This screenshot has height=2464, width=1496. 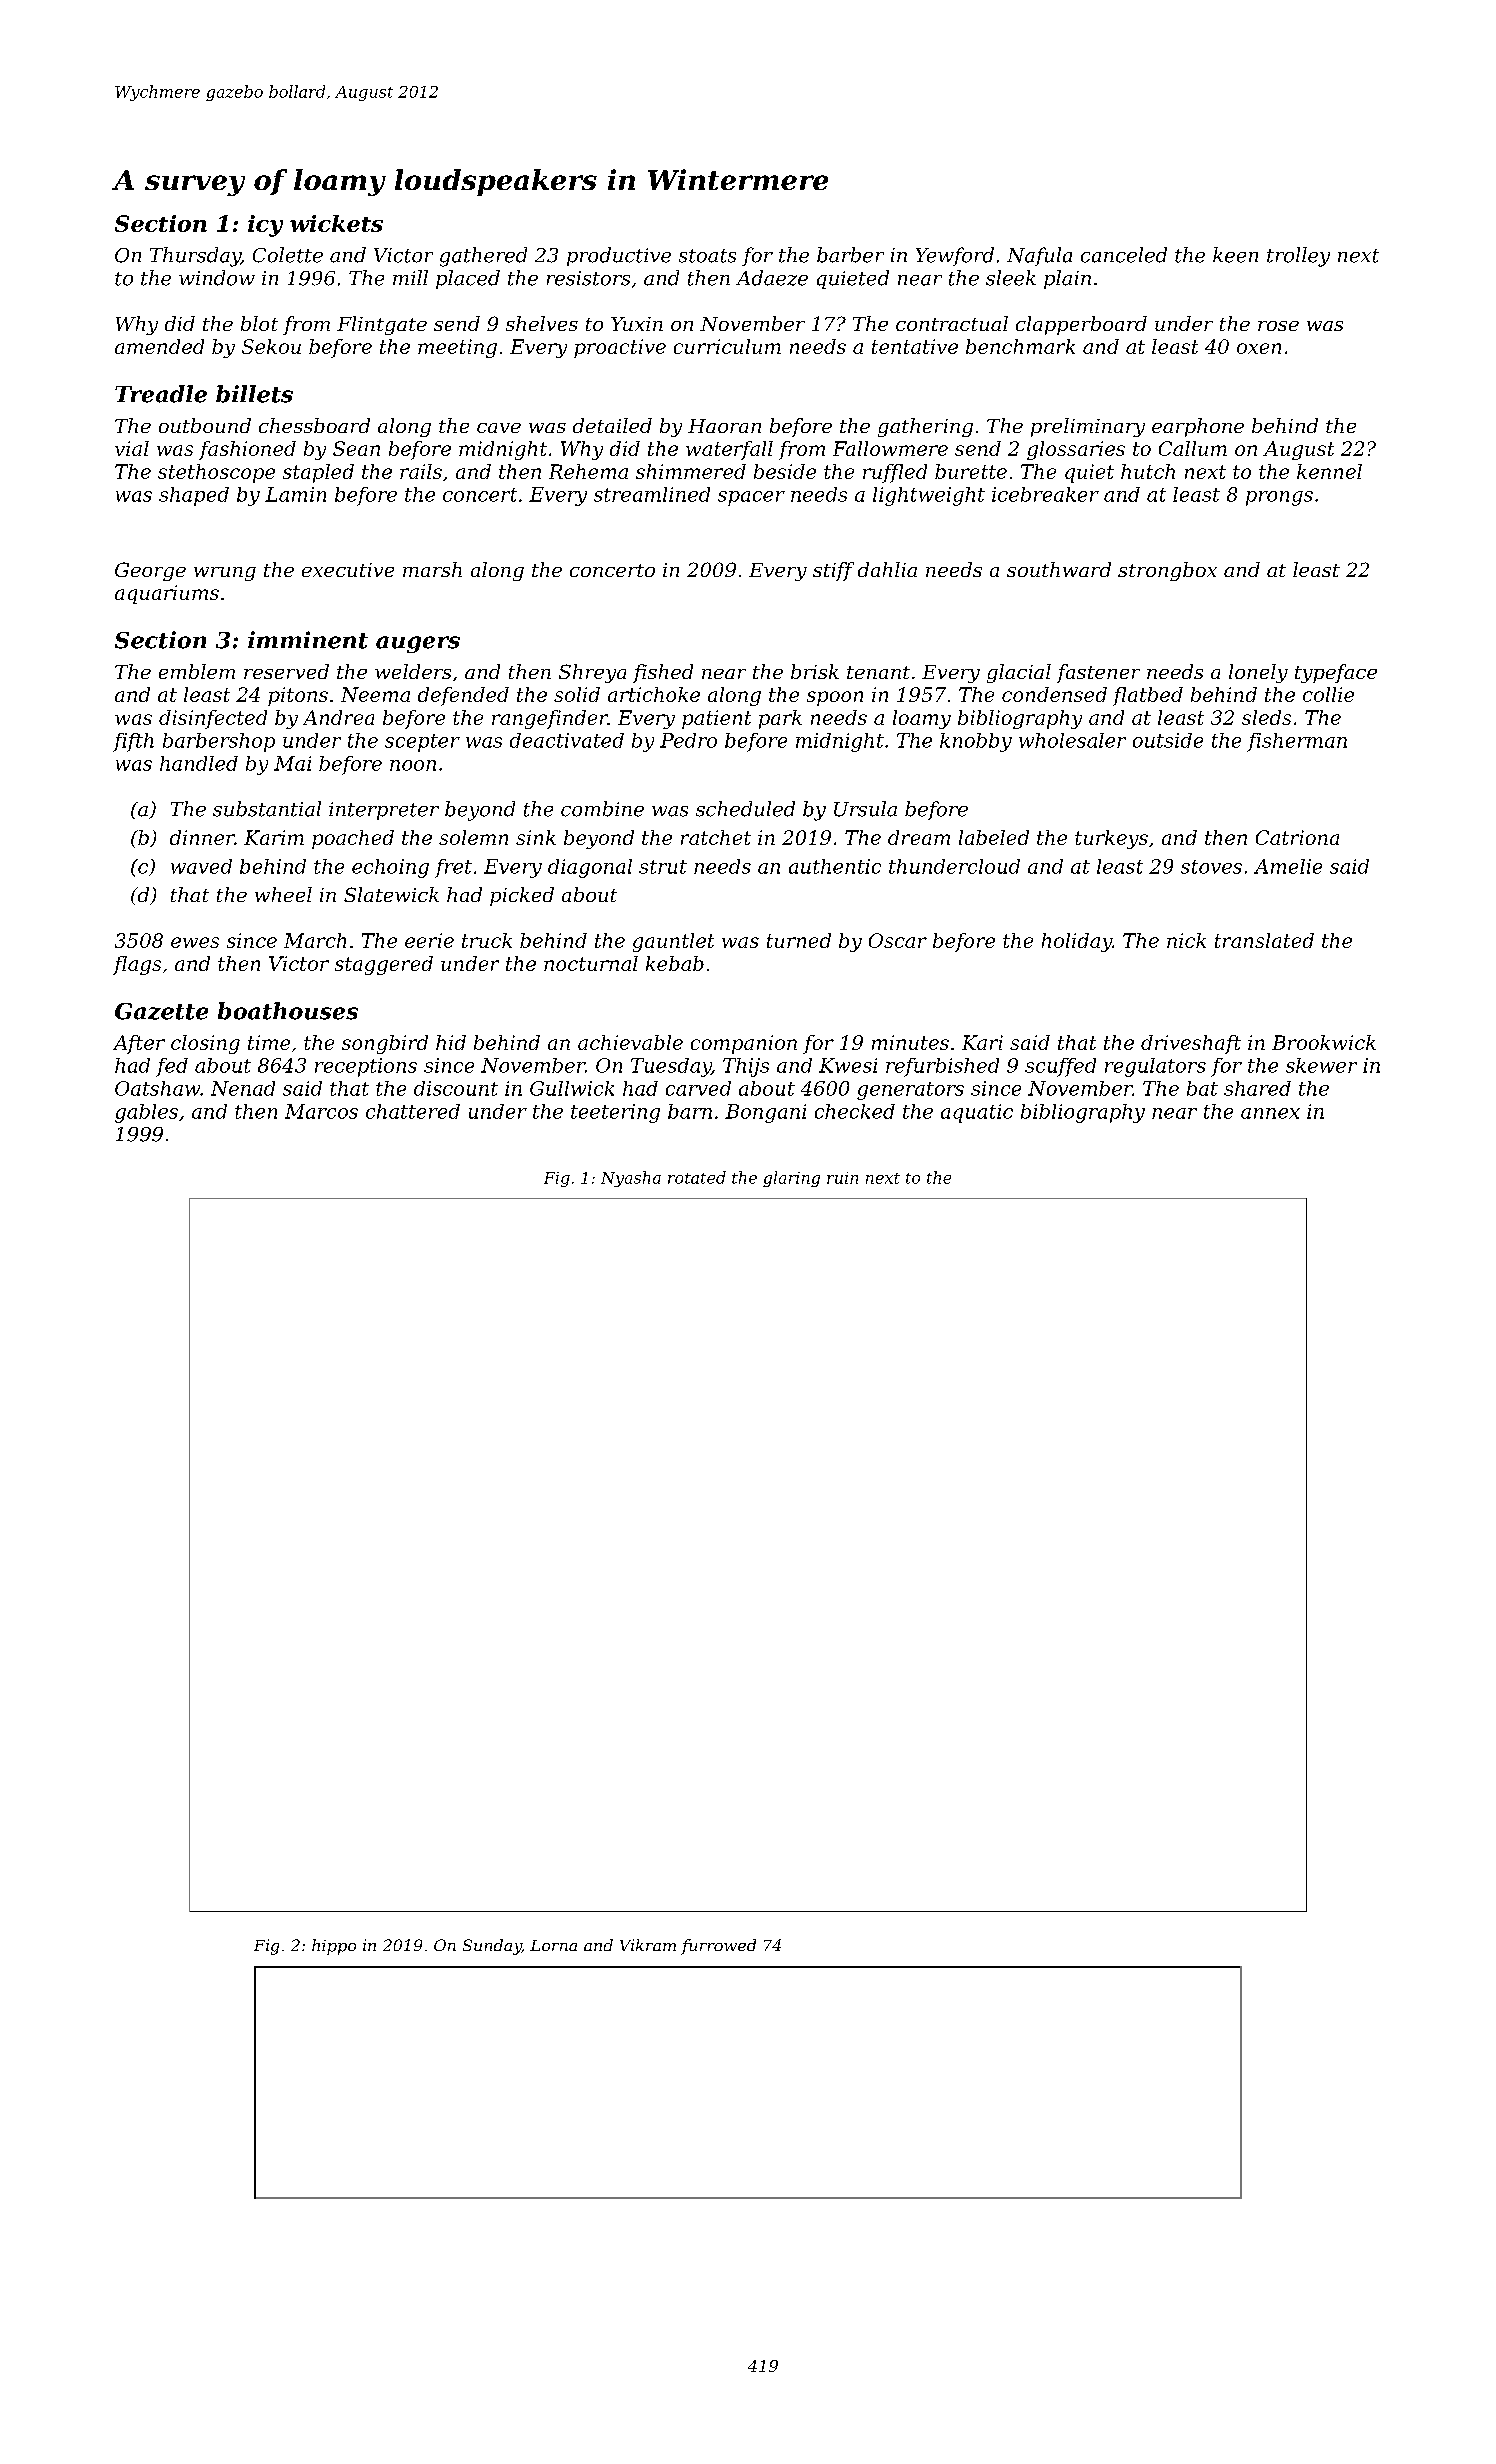 What do you see at coordinates (553, 1945) in the screenshot?
I see `Lorna` at bounding box center [553, 1945].
